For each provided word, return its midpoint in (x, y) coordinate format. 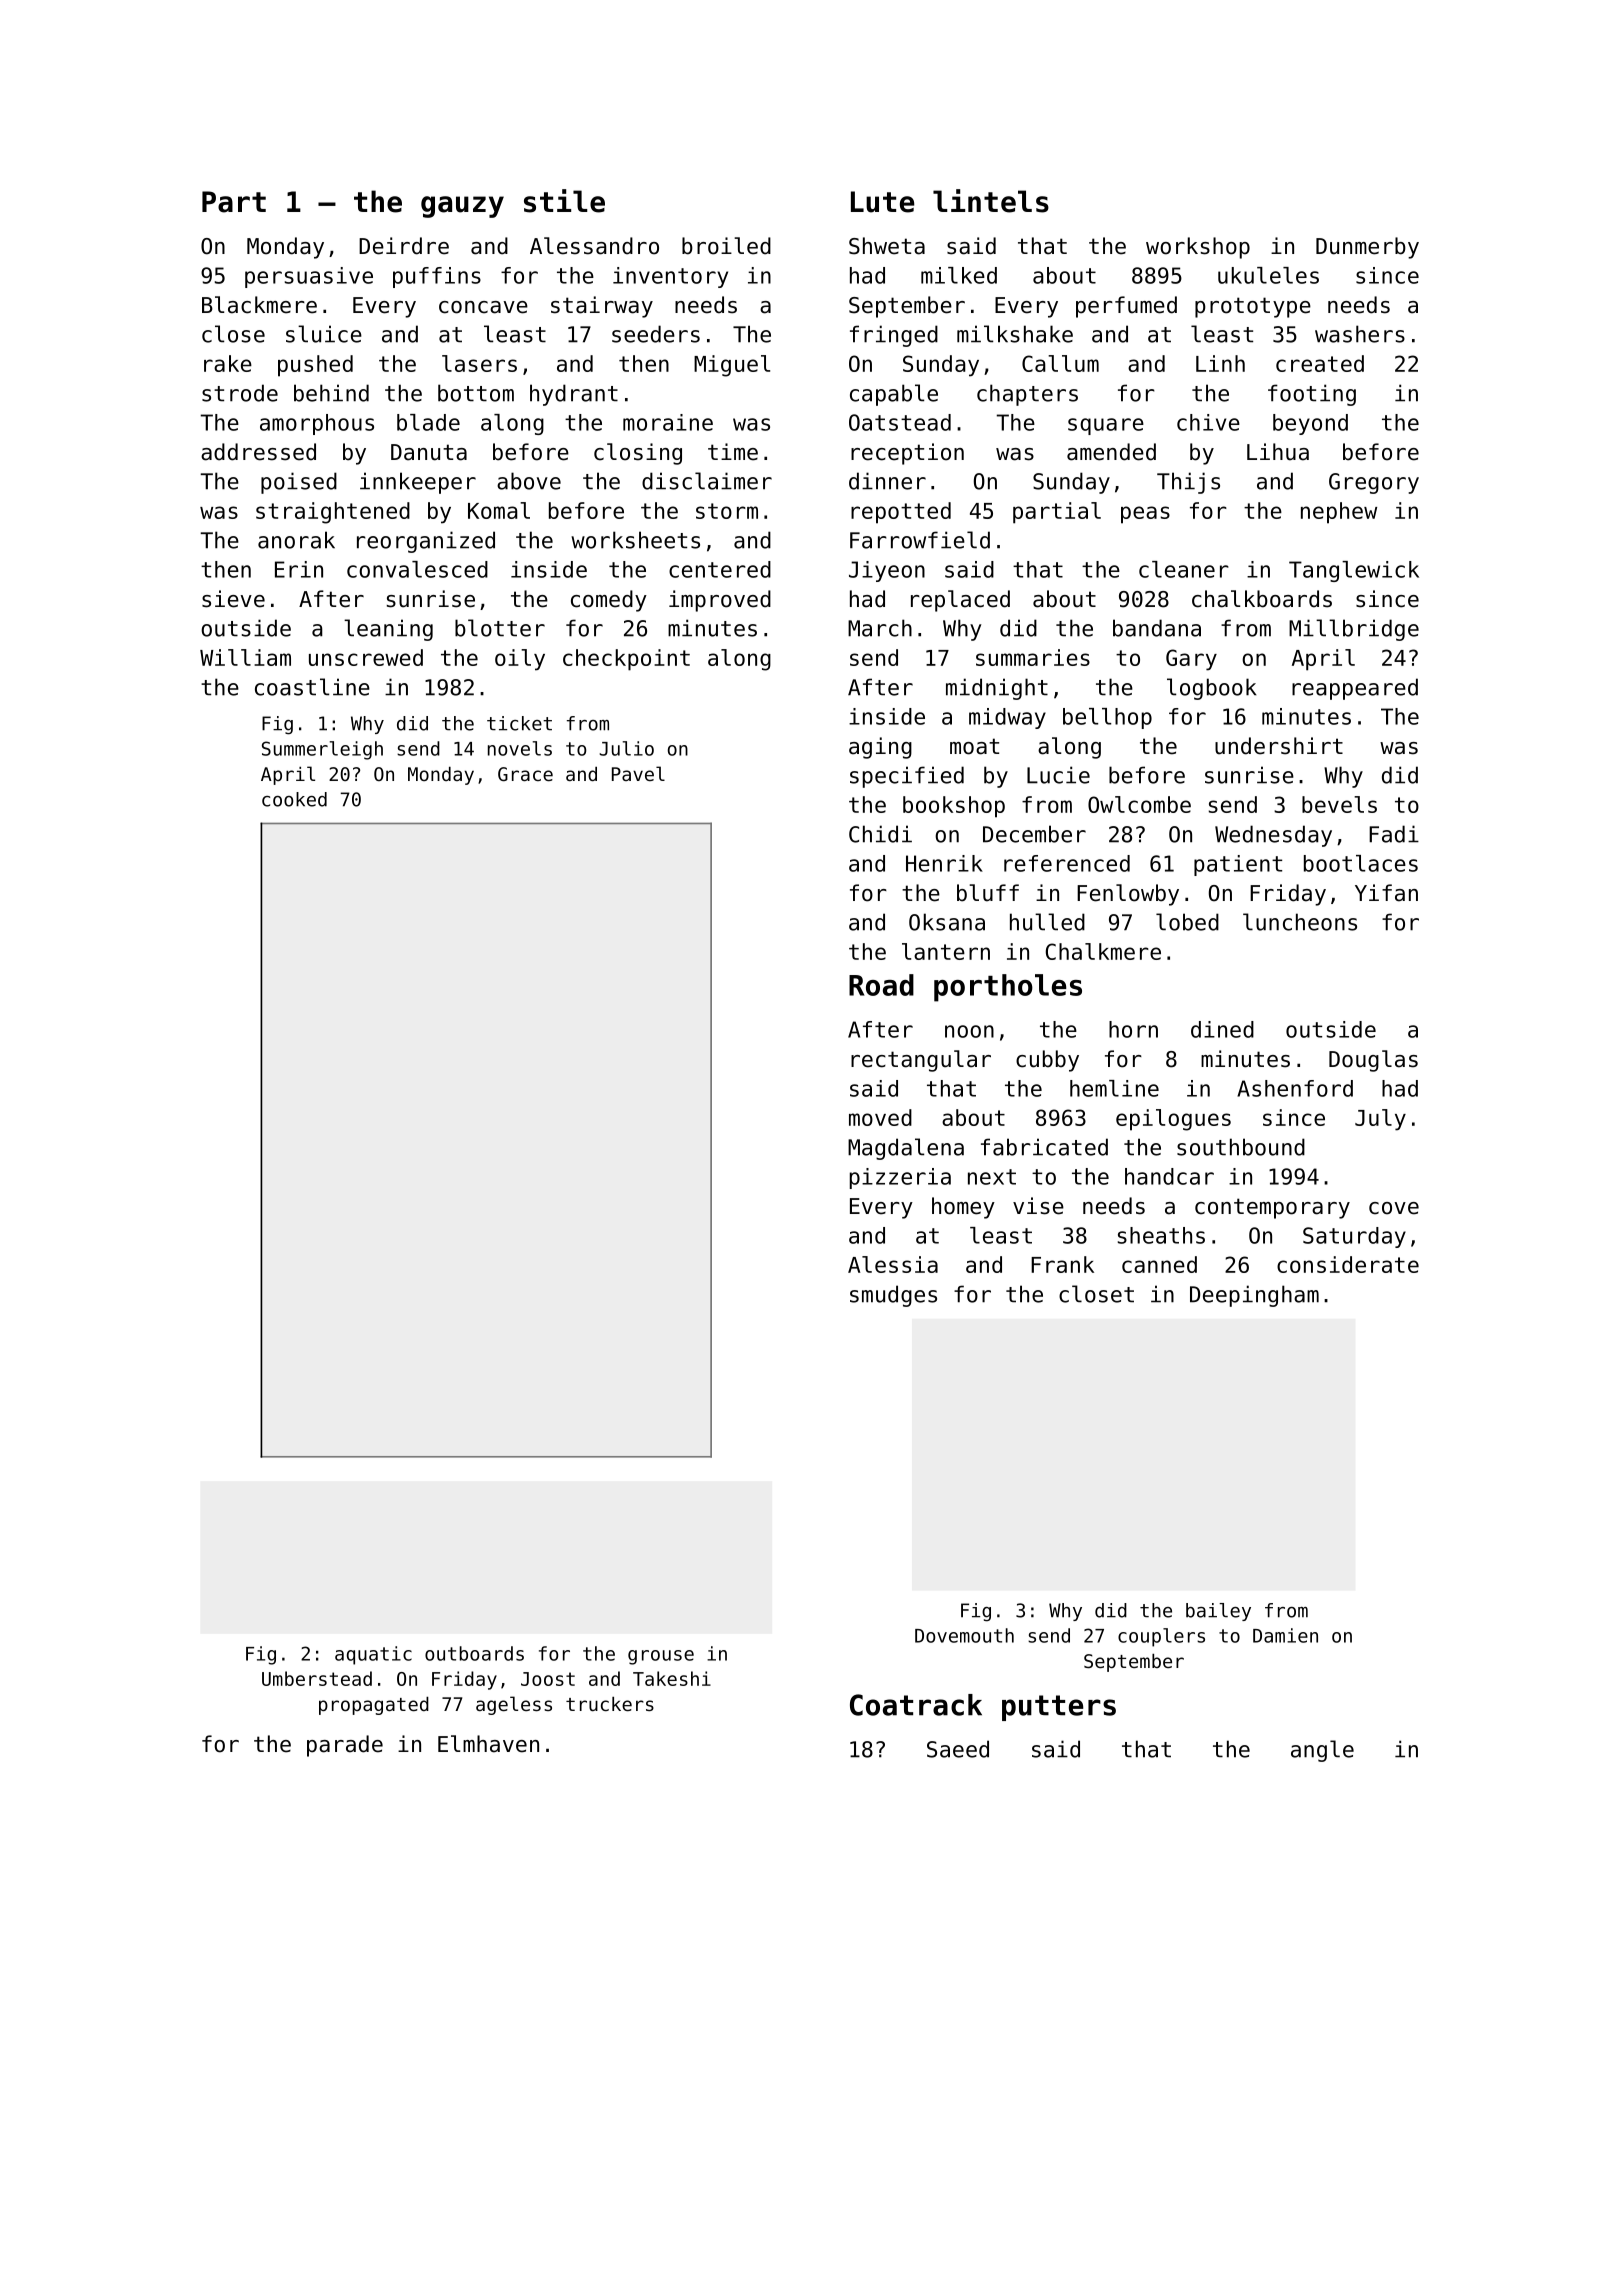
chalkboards (1262, 599)
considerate (1348, 1264)
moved (880, 1117)
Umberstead (317, 1678)
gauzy (462, 207)
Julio (626, 748)
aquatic (373, 1655)
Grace (525, 774)
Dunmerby (1367, 248)
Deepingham (1254, 1296)
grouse (661, 1657)
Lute (883, 202)
